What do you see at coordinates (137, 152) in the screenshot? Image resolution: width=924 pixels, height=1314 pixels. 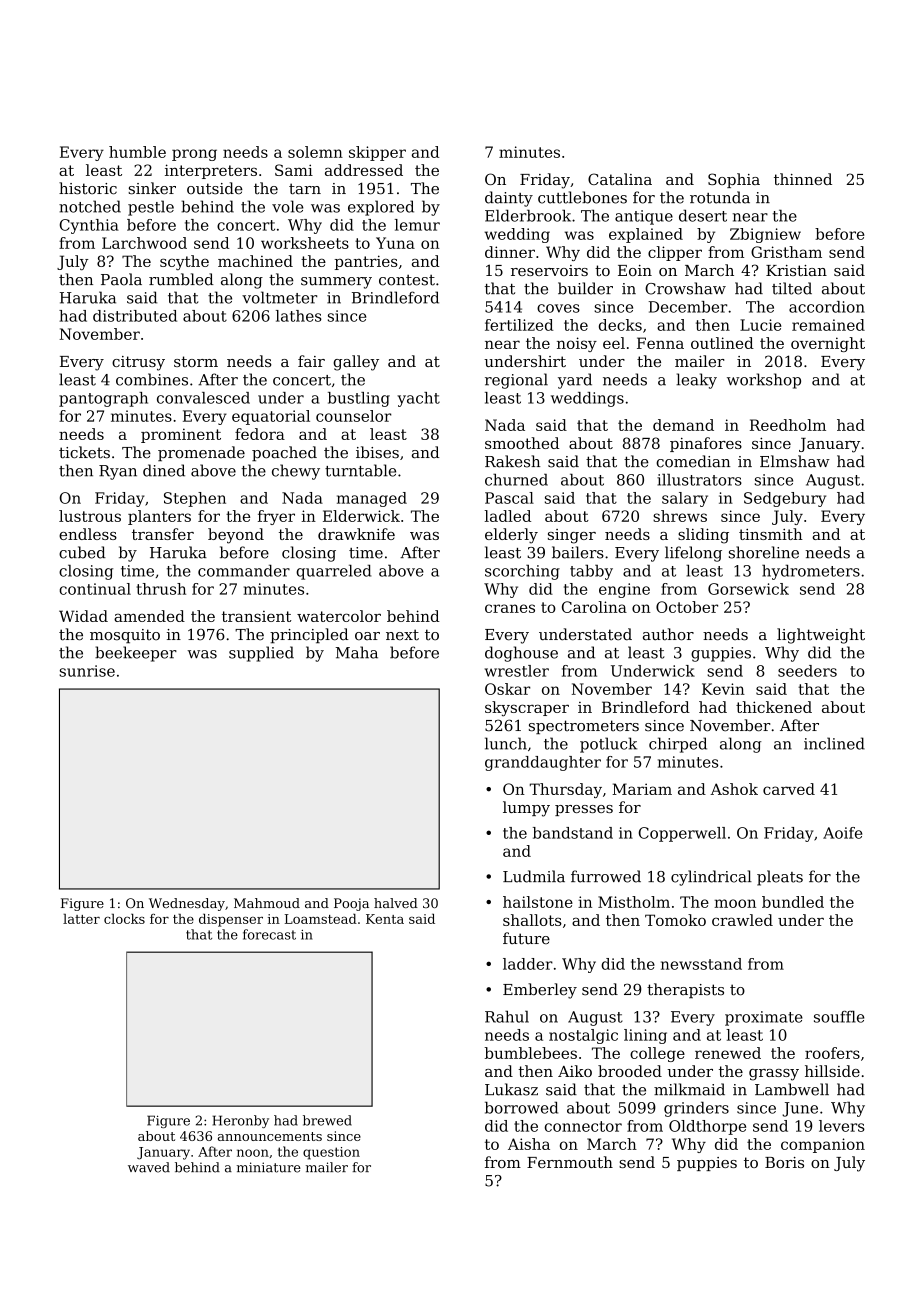 I see `humble` at bounding box center [137, 152].
